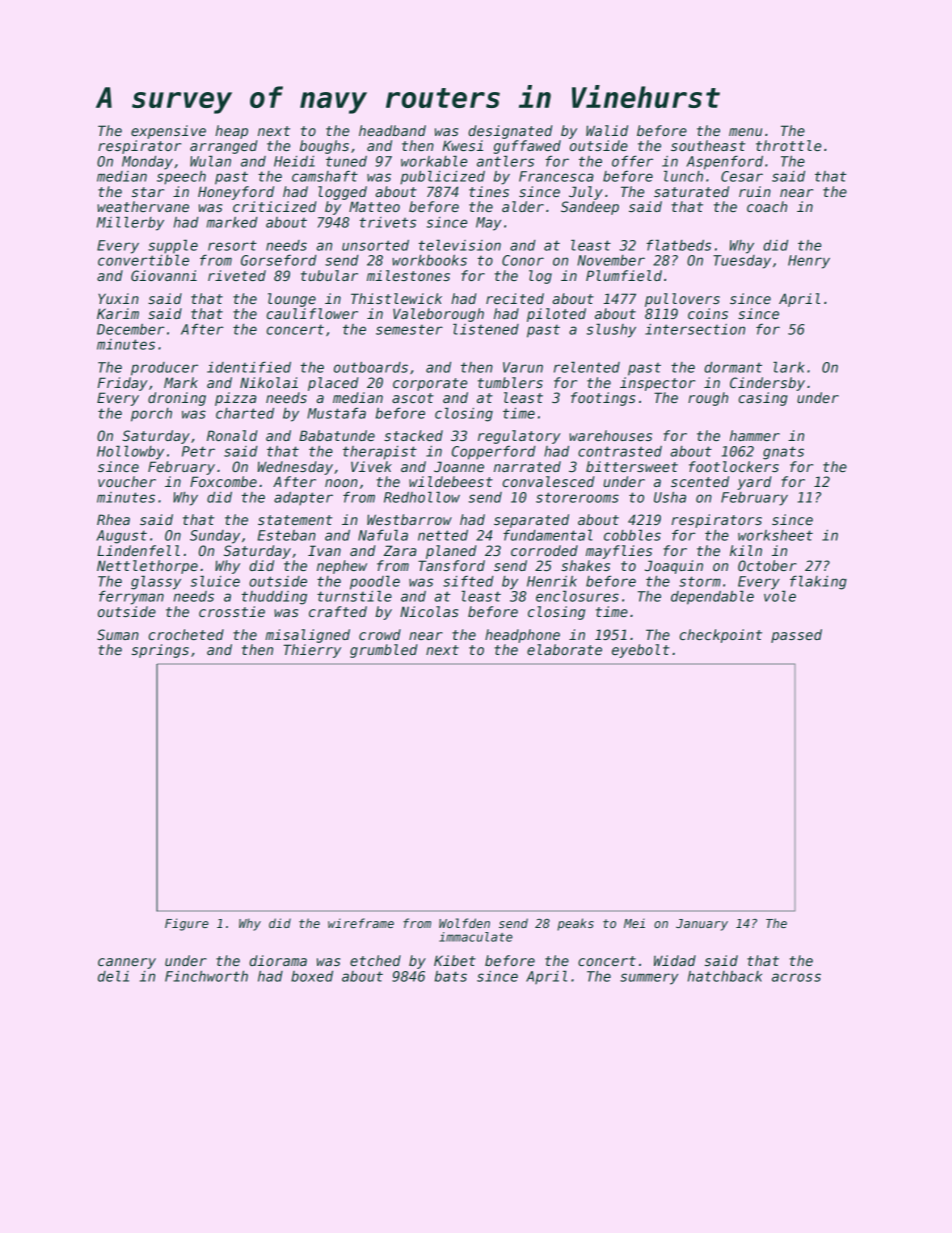 The height and width of the image is (1233, 952). I want to click on adapter, so click(303, 498).
